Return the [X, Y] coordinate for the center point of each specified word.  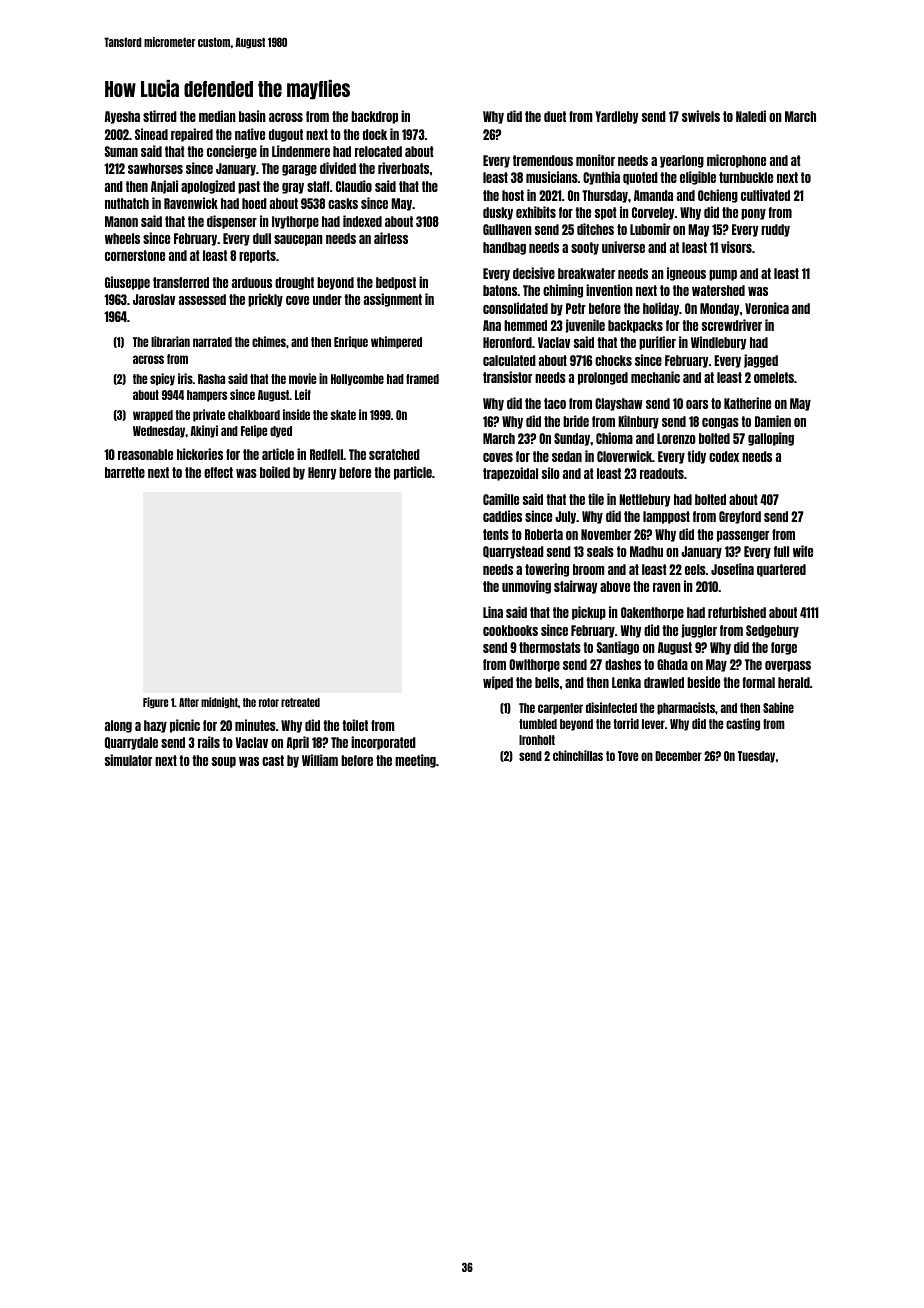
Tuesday [756, 757]
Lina [493, 612]
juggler [699, 631]
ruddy [775, 230]
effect [218, 472]
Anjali [164, 187]
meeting [415, 761]
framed [422, 379]
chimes [269, 341]
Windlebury [718, 343]
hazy [155, 726]
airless [391, 238]
